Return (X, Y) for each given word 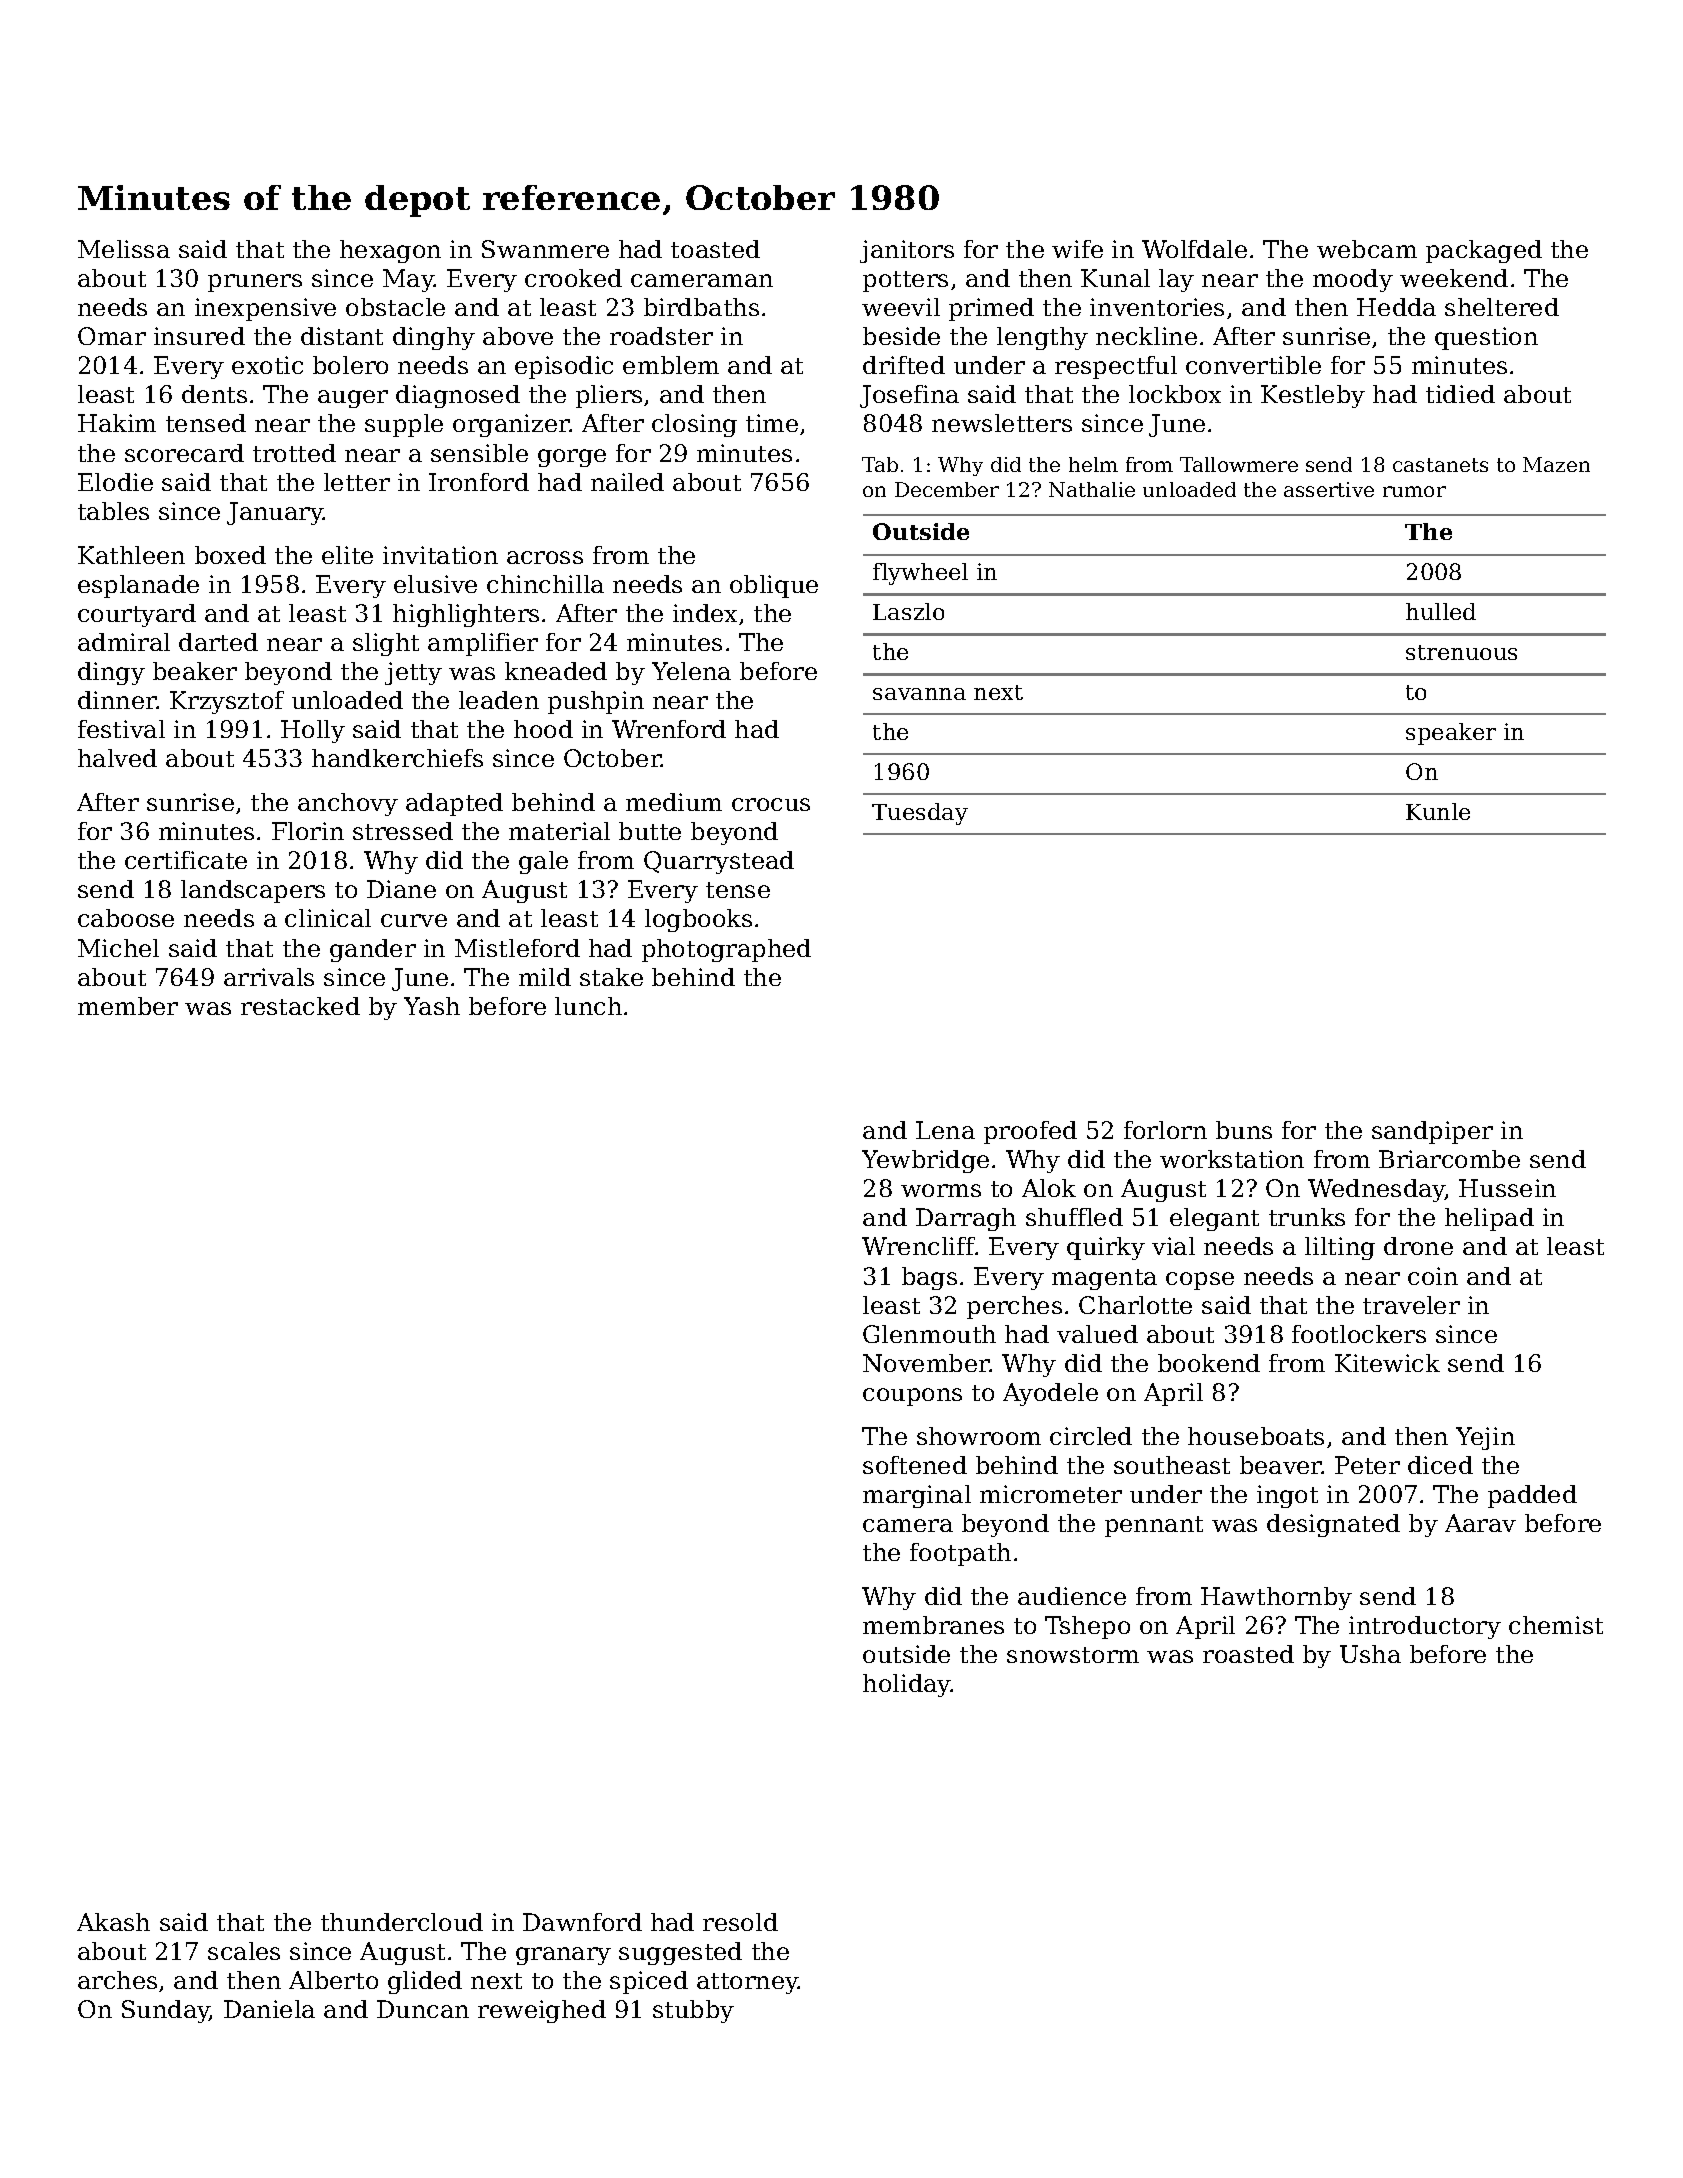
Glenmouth (929, 1334)
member (128, 1006)
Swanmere (545, 249)
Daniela (269, 2009)
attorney (748, 1983)
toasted (715, 249)
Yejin (1485, 1438)
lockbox (1175, 394)
